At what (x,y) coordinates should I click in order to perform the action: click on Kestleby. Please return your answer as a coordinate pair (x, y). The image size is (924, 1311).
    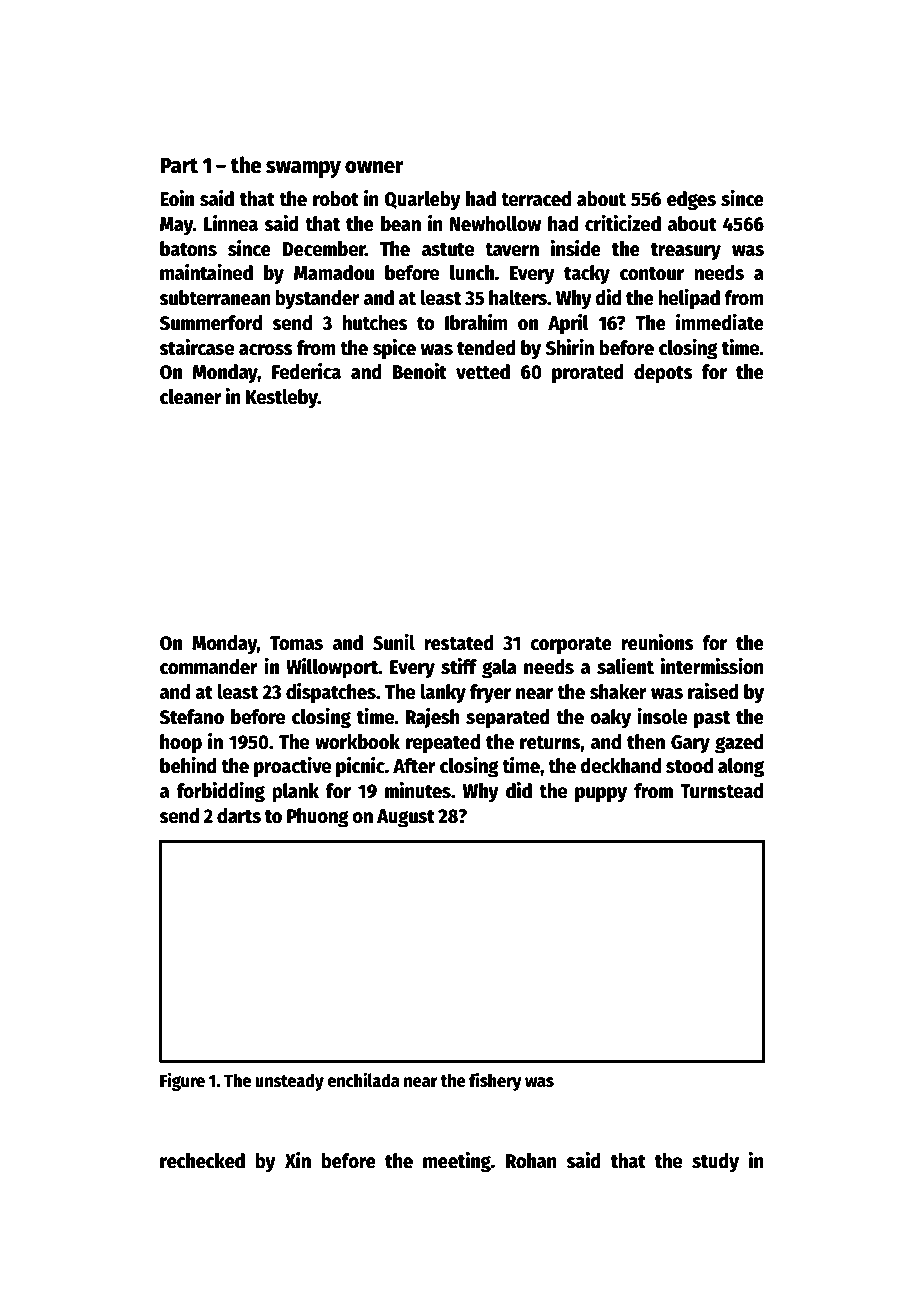
    Looking at the image, I should click on (282, 399).
